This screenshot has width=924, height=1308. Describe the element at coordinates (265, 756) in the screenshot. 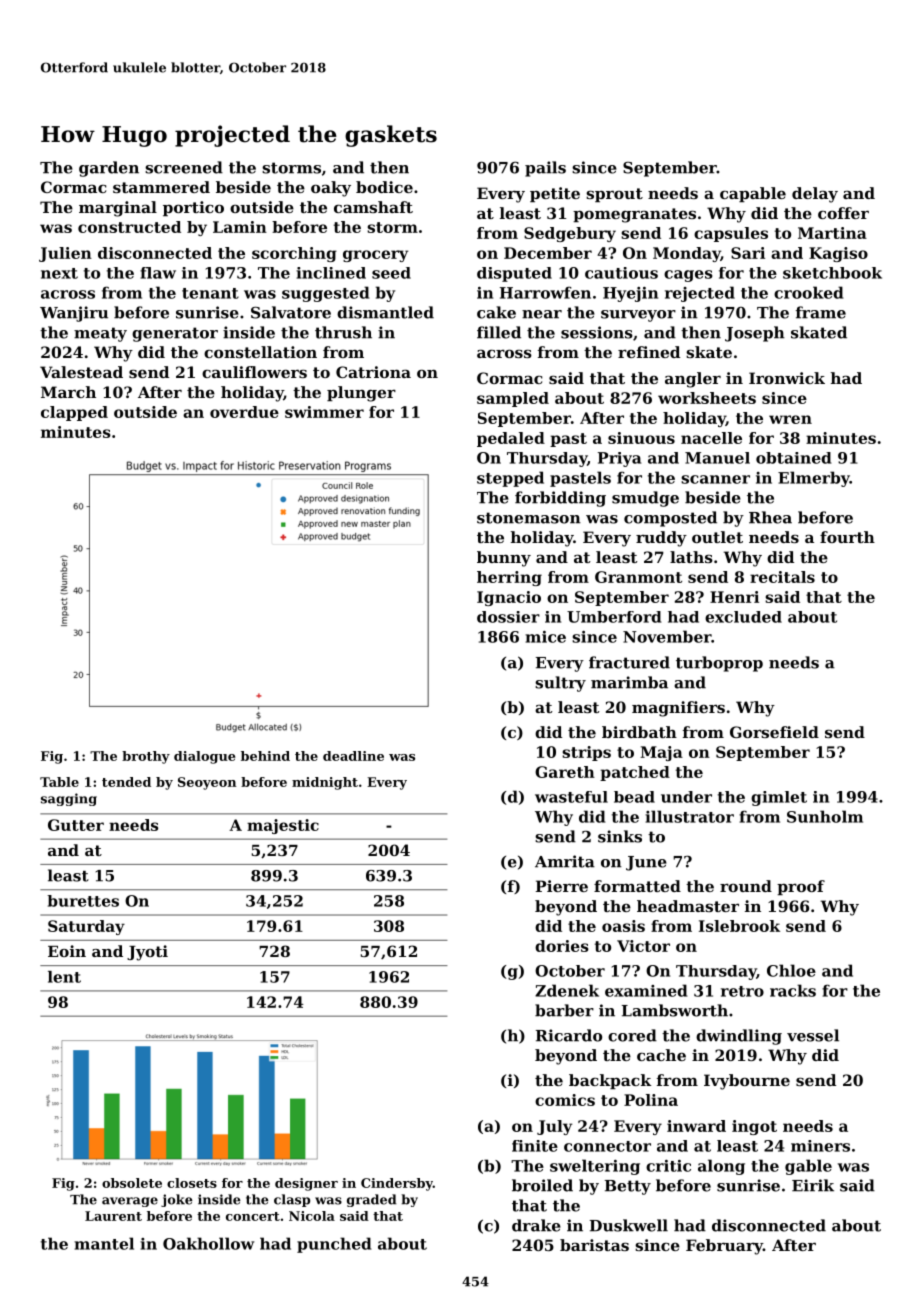

I see `behind` at that location.
